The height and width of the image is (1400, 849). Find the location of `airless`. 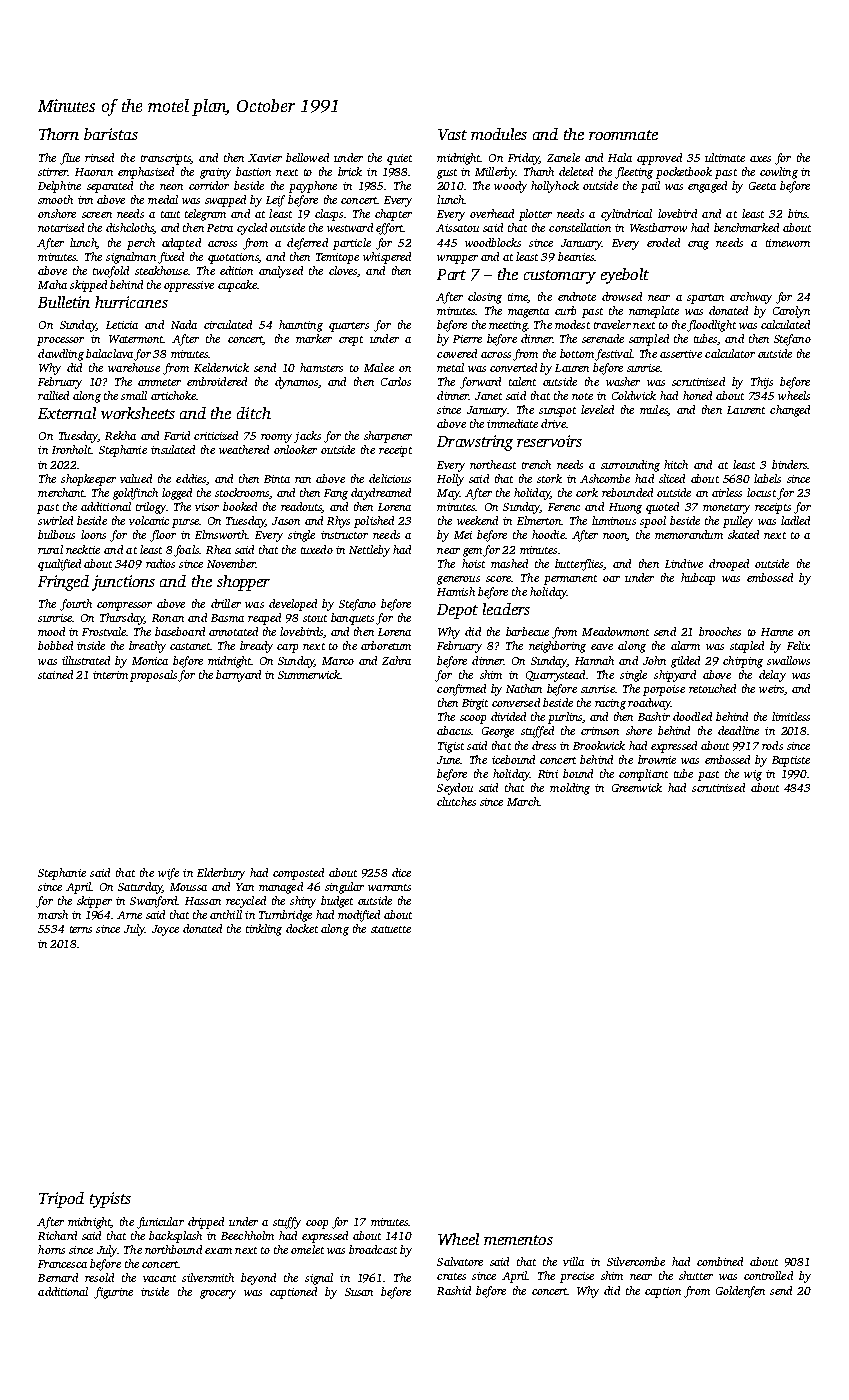

airless is located at coordinates (727, 492).
